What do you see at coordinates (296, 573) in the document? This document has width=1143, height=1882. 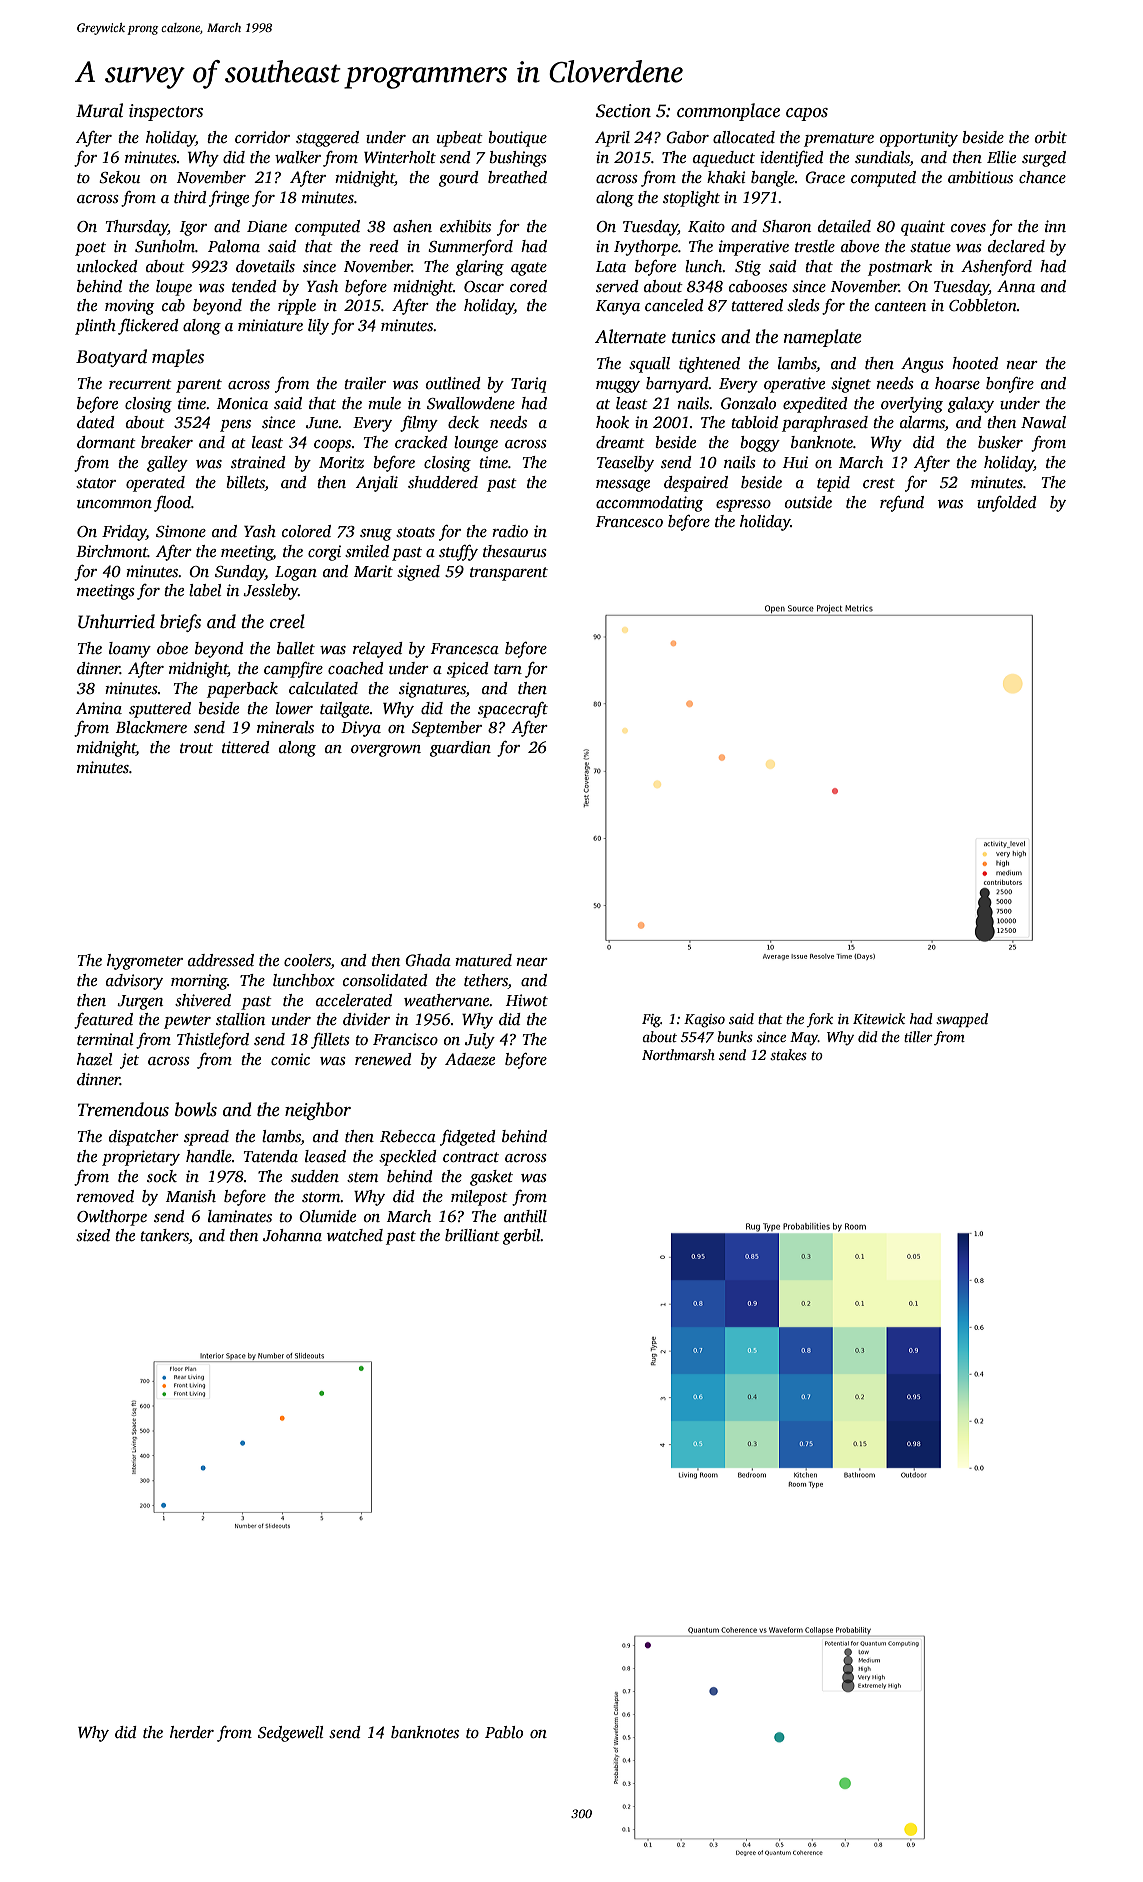 I see `Logan` at bounding box center [296, 573].
